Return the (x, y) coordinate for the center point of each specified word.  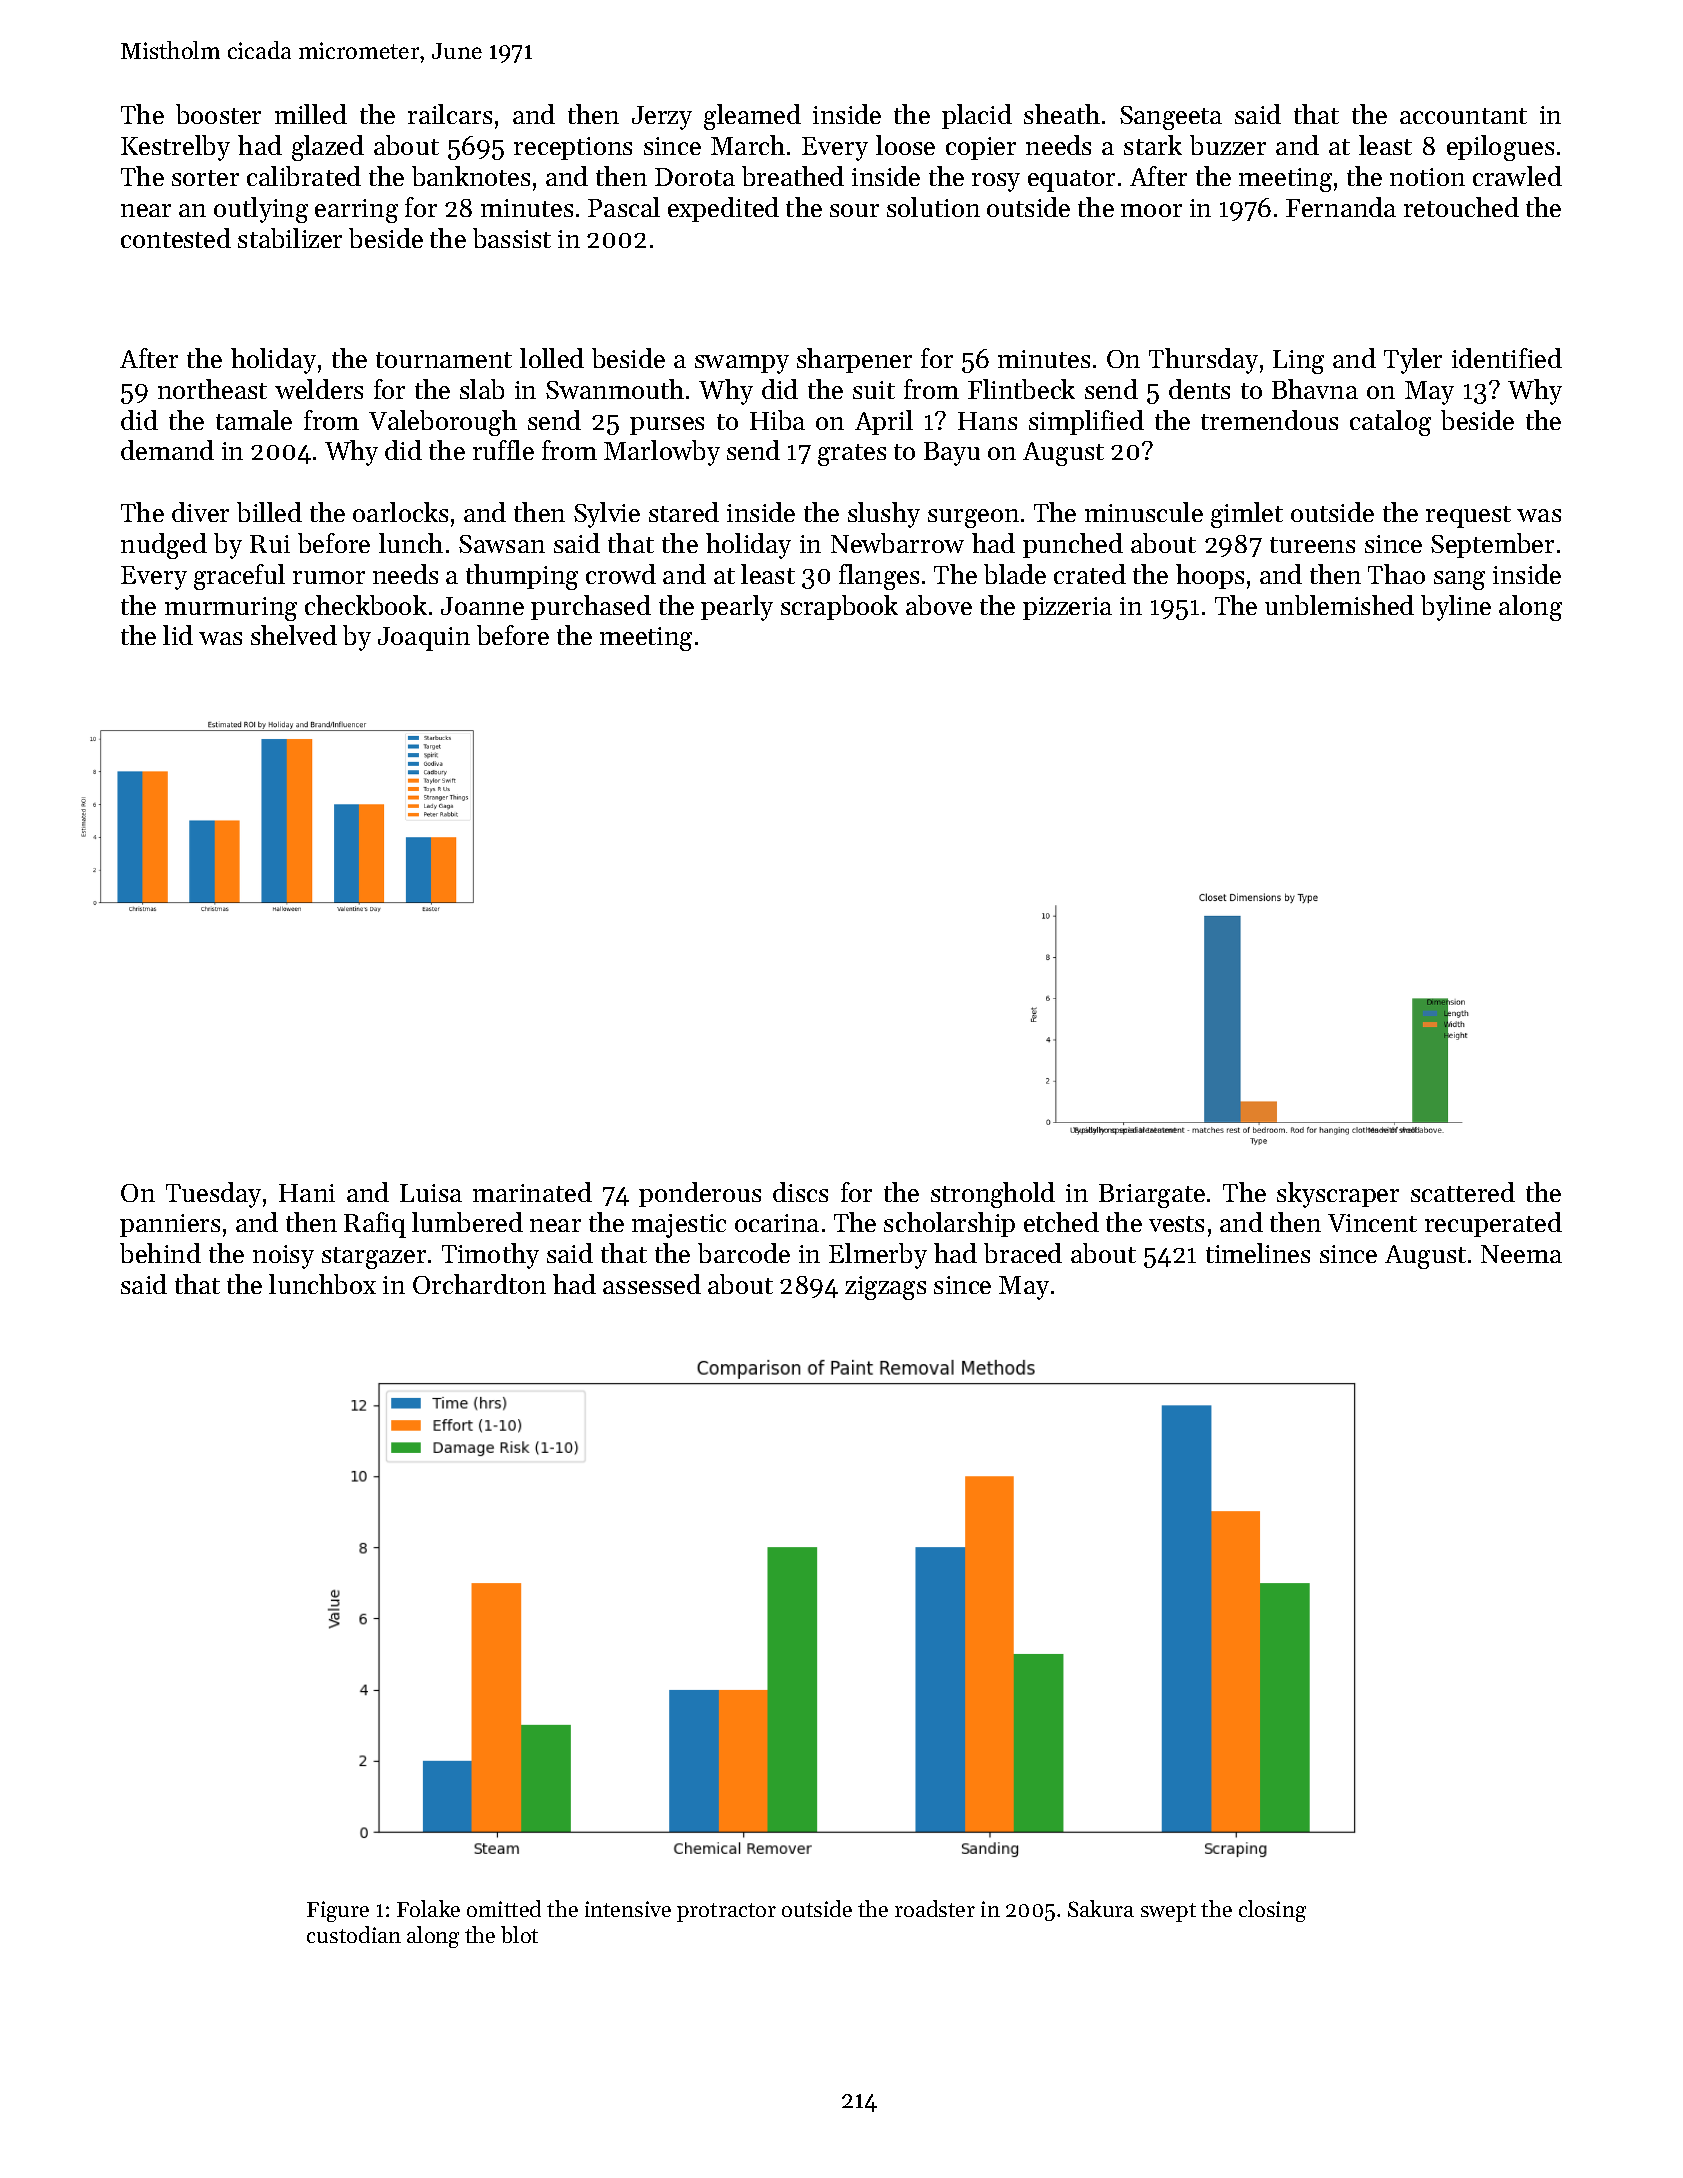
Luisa (431, 1193)
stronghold (993, 1195)
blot (519, 1934)
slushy (884, 515)
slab (482, 389)
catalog (1390, 423)
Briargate (1152, 1196)
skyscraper (1338, 1195)
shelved (294, 635)
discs (800, 1192)
